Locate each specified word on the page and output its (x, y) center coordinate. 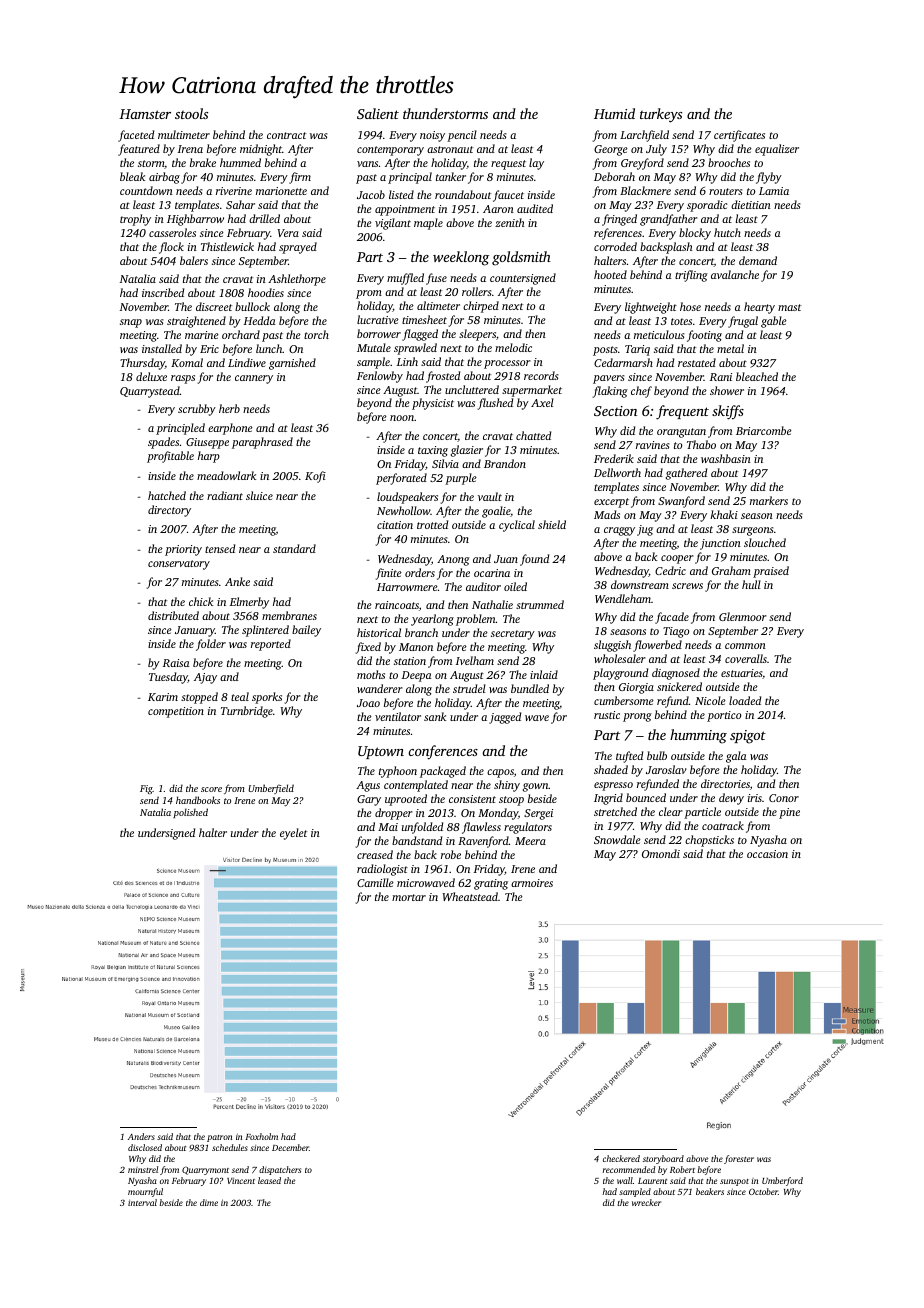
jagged (505, 718)
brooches (729, 162)
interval (142, 1202)
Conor (784, 798)
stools (191, 113)
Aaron (498, 209)
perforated (401, 479)
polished (190, 813)
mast (789, 307)
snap (131, 323)
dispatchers (280, 1170)
